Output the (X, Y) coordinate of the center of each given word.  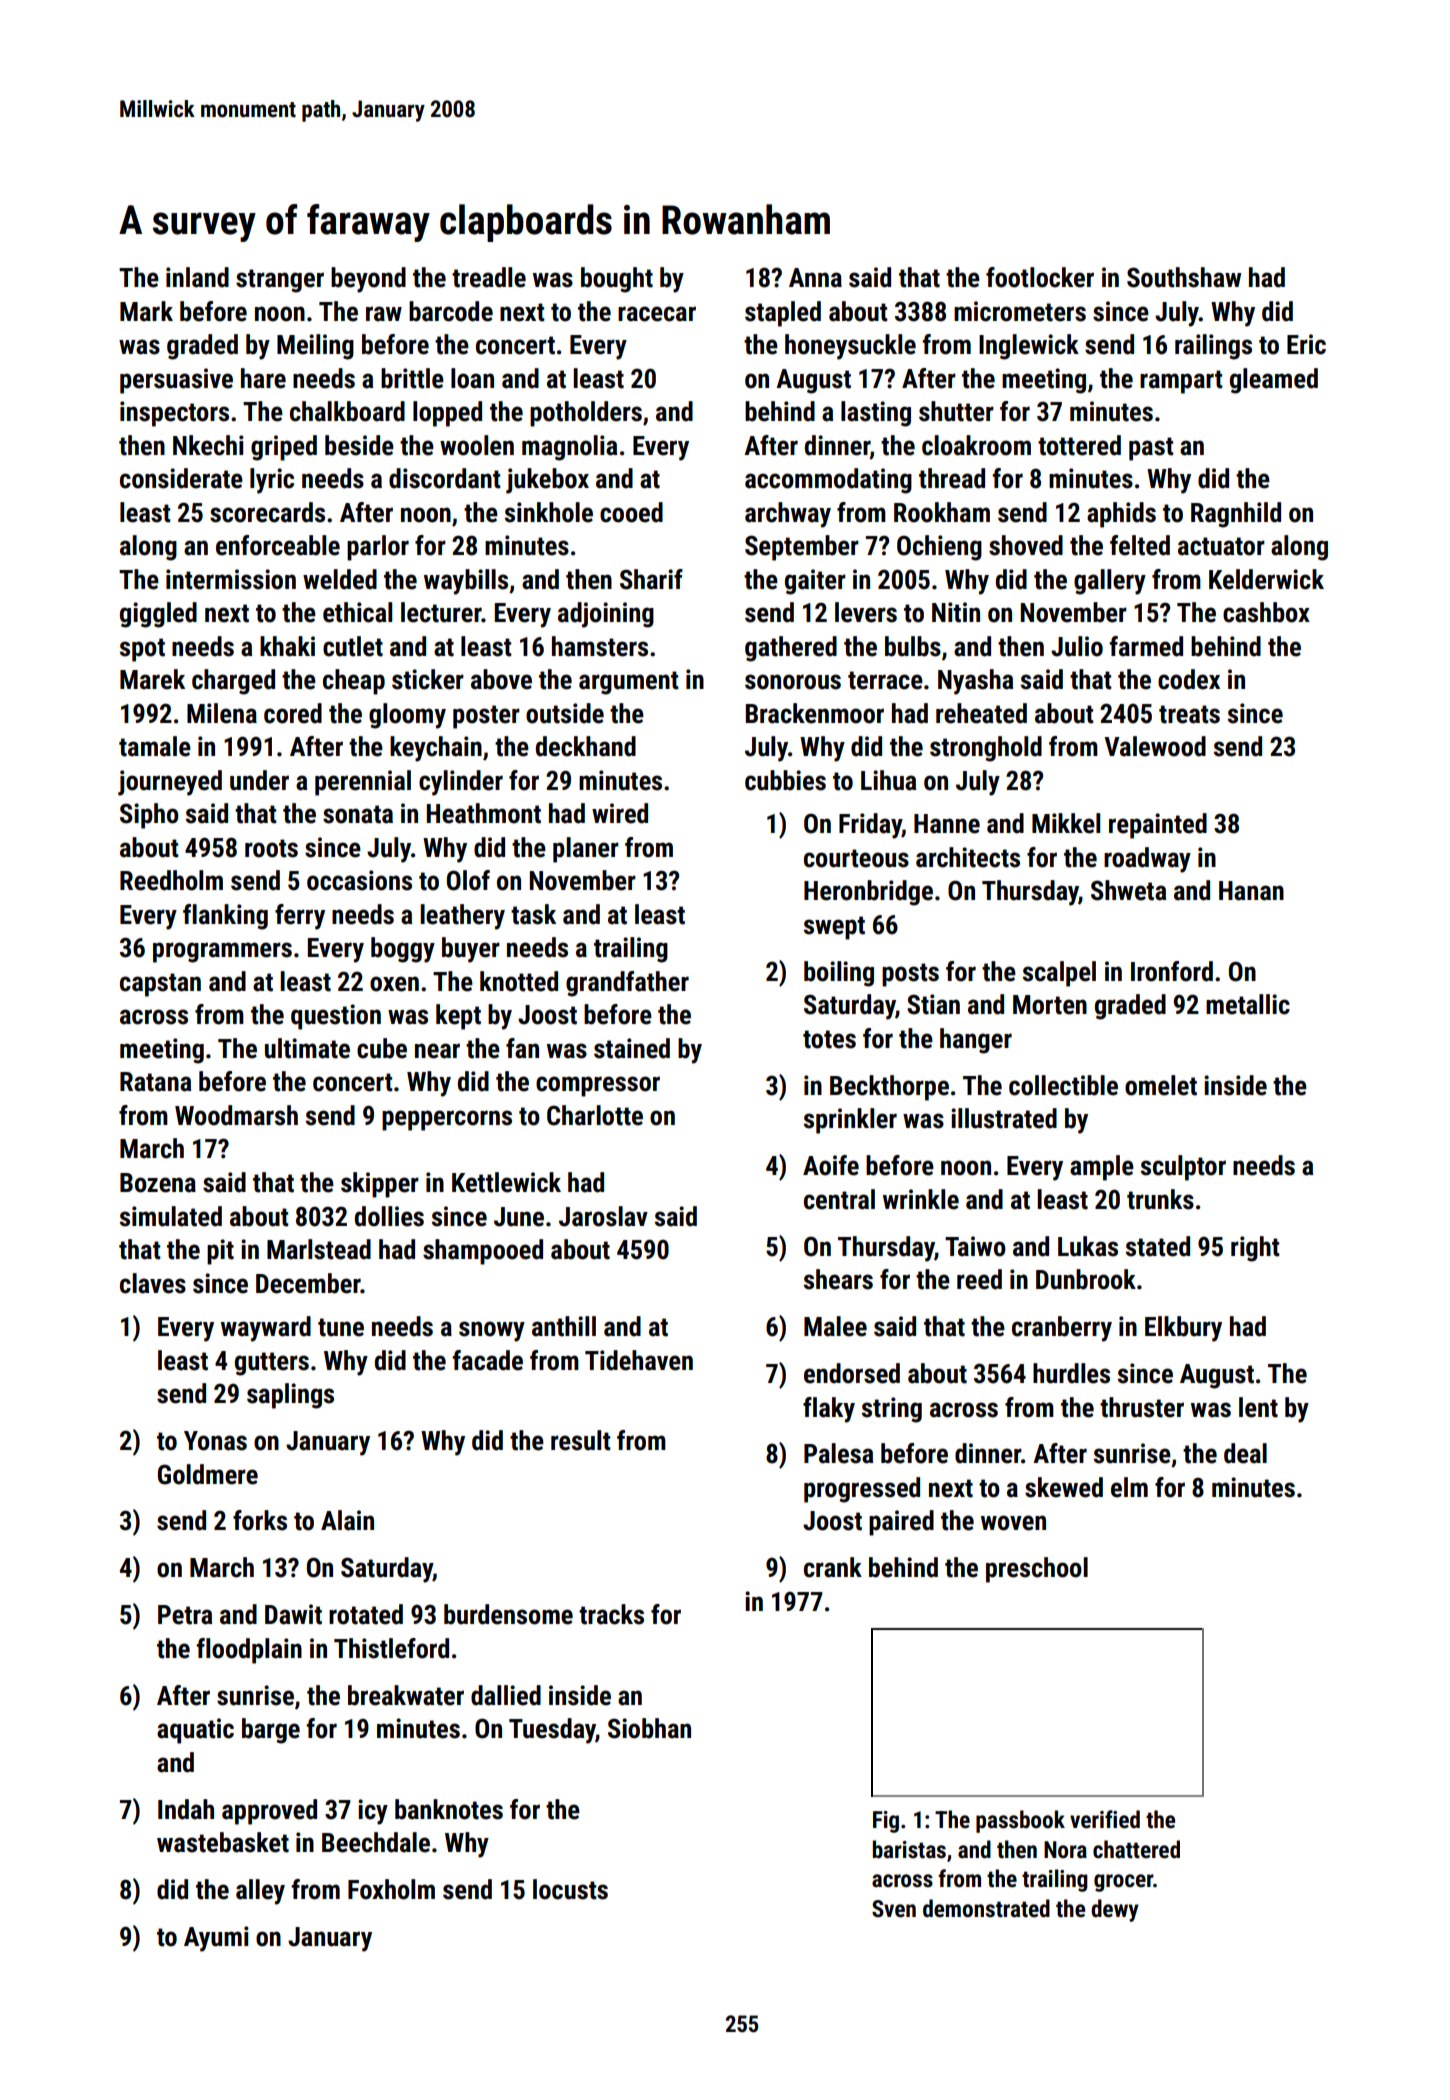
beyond (368, 280)
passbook (1020, 1821)
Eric (1306, 344)
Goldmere (208, 1474)
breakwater (406, 1695)
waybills (466, 582)
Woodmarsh (236, 1115)
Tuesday (552, 1731)
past (1151, 449)
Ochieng (939, 548)
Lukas (1088, 1246)
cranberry (1062, 1329)
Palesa (839, 1453)
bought (617, 280)
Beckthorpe (889, 1088)
